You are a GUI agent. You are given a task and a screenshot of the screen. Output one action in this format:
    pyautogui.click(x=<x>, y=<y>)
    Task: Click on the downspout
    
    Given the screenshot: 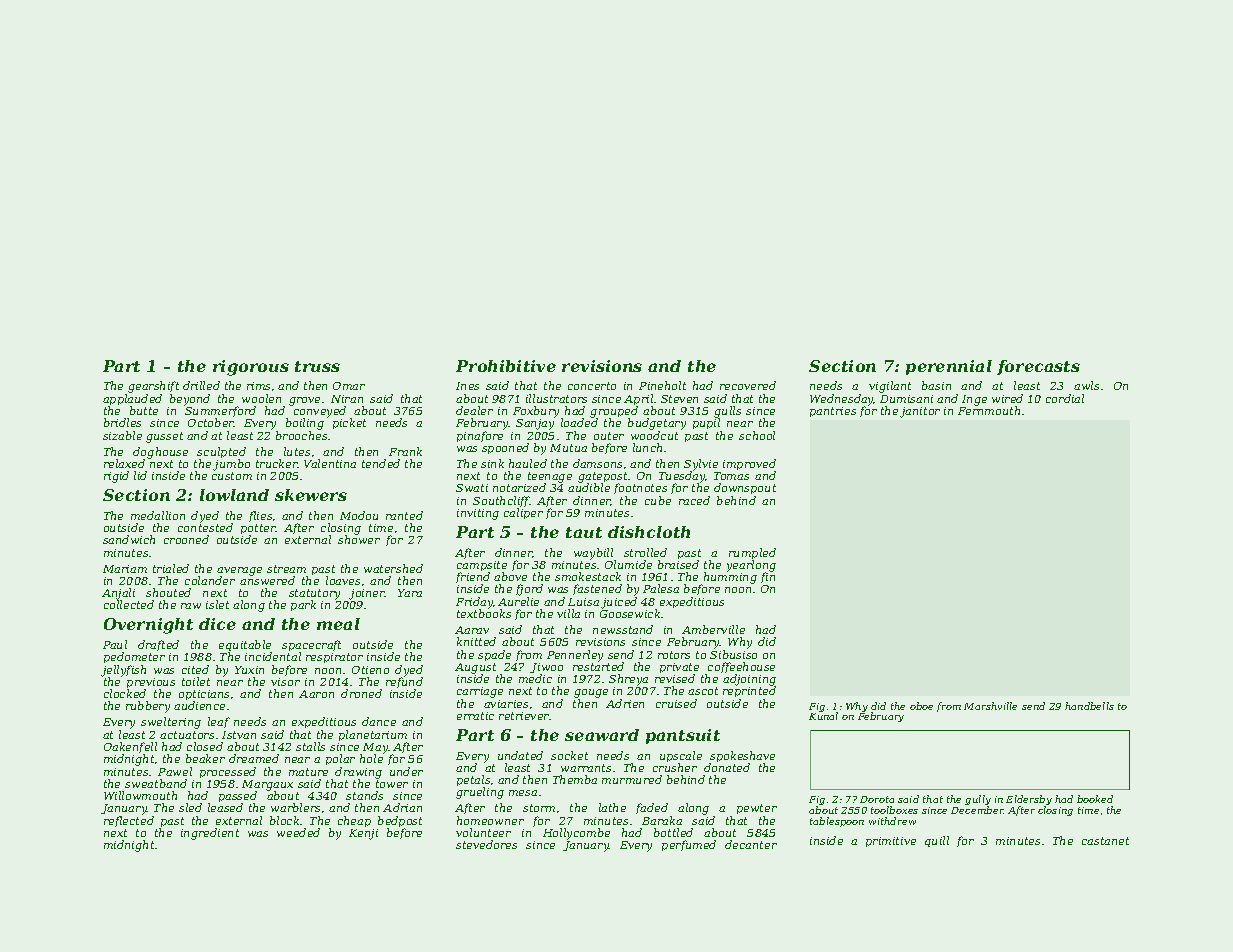 What is the action you would take?
    pyautogui.click(x=745, y=488)
